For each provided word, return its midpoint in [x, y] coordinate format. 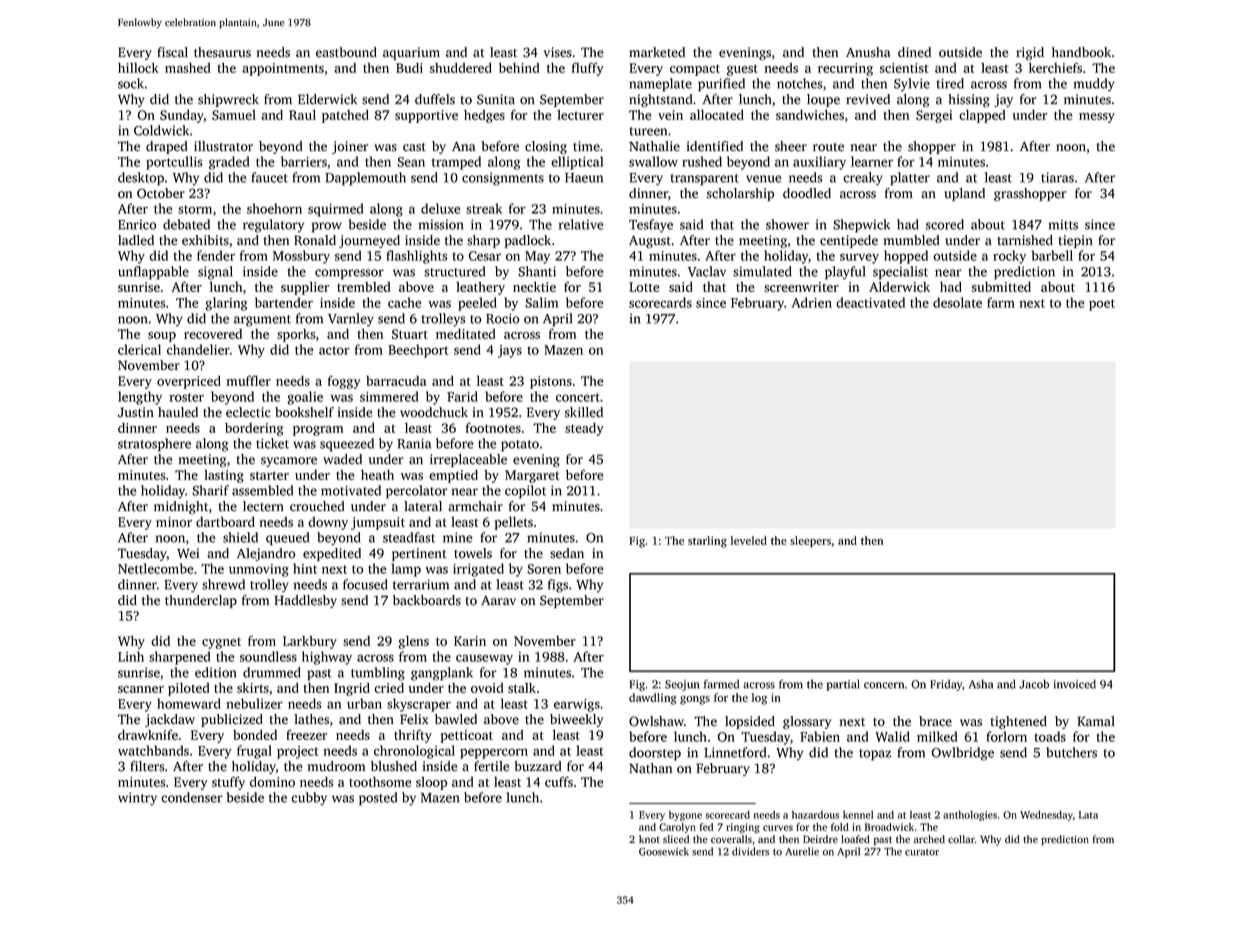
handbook [1081, 52]
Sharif [210, 490]
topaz [875, 755]
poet [1102, 305]
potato [520, 446]
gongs [695, 700]
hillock [138, 68]
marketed [657, 52]
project [297, 752]
